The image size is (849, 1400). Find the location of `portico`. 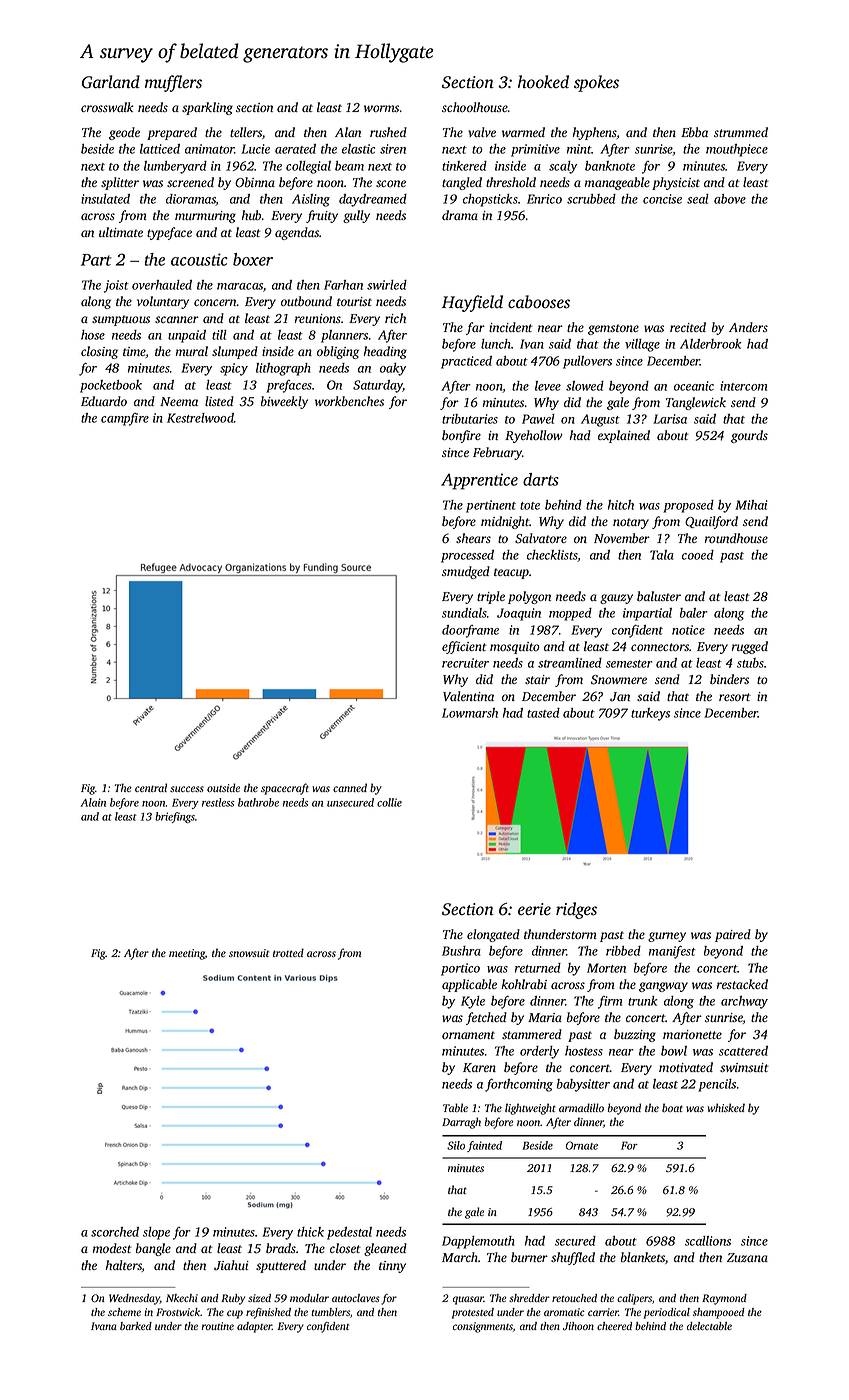

portico is located at coordinates (460, 969).
